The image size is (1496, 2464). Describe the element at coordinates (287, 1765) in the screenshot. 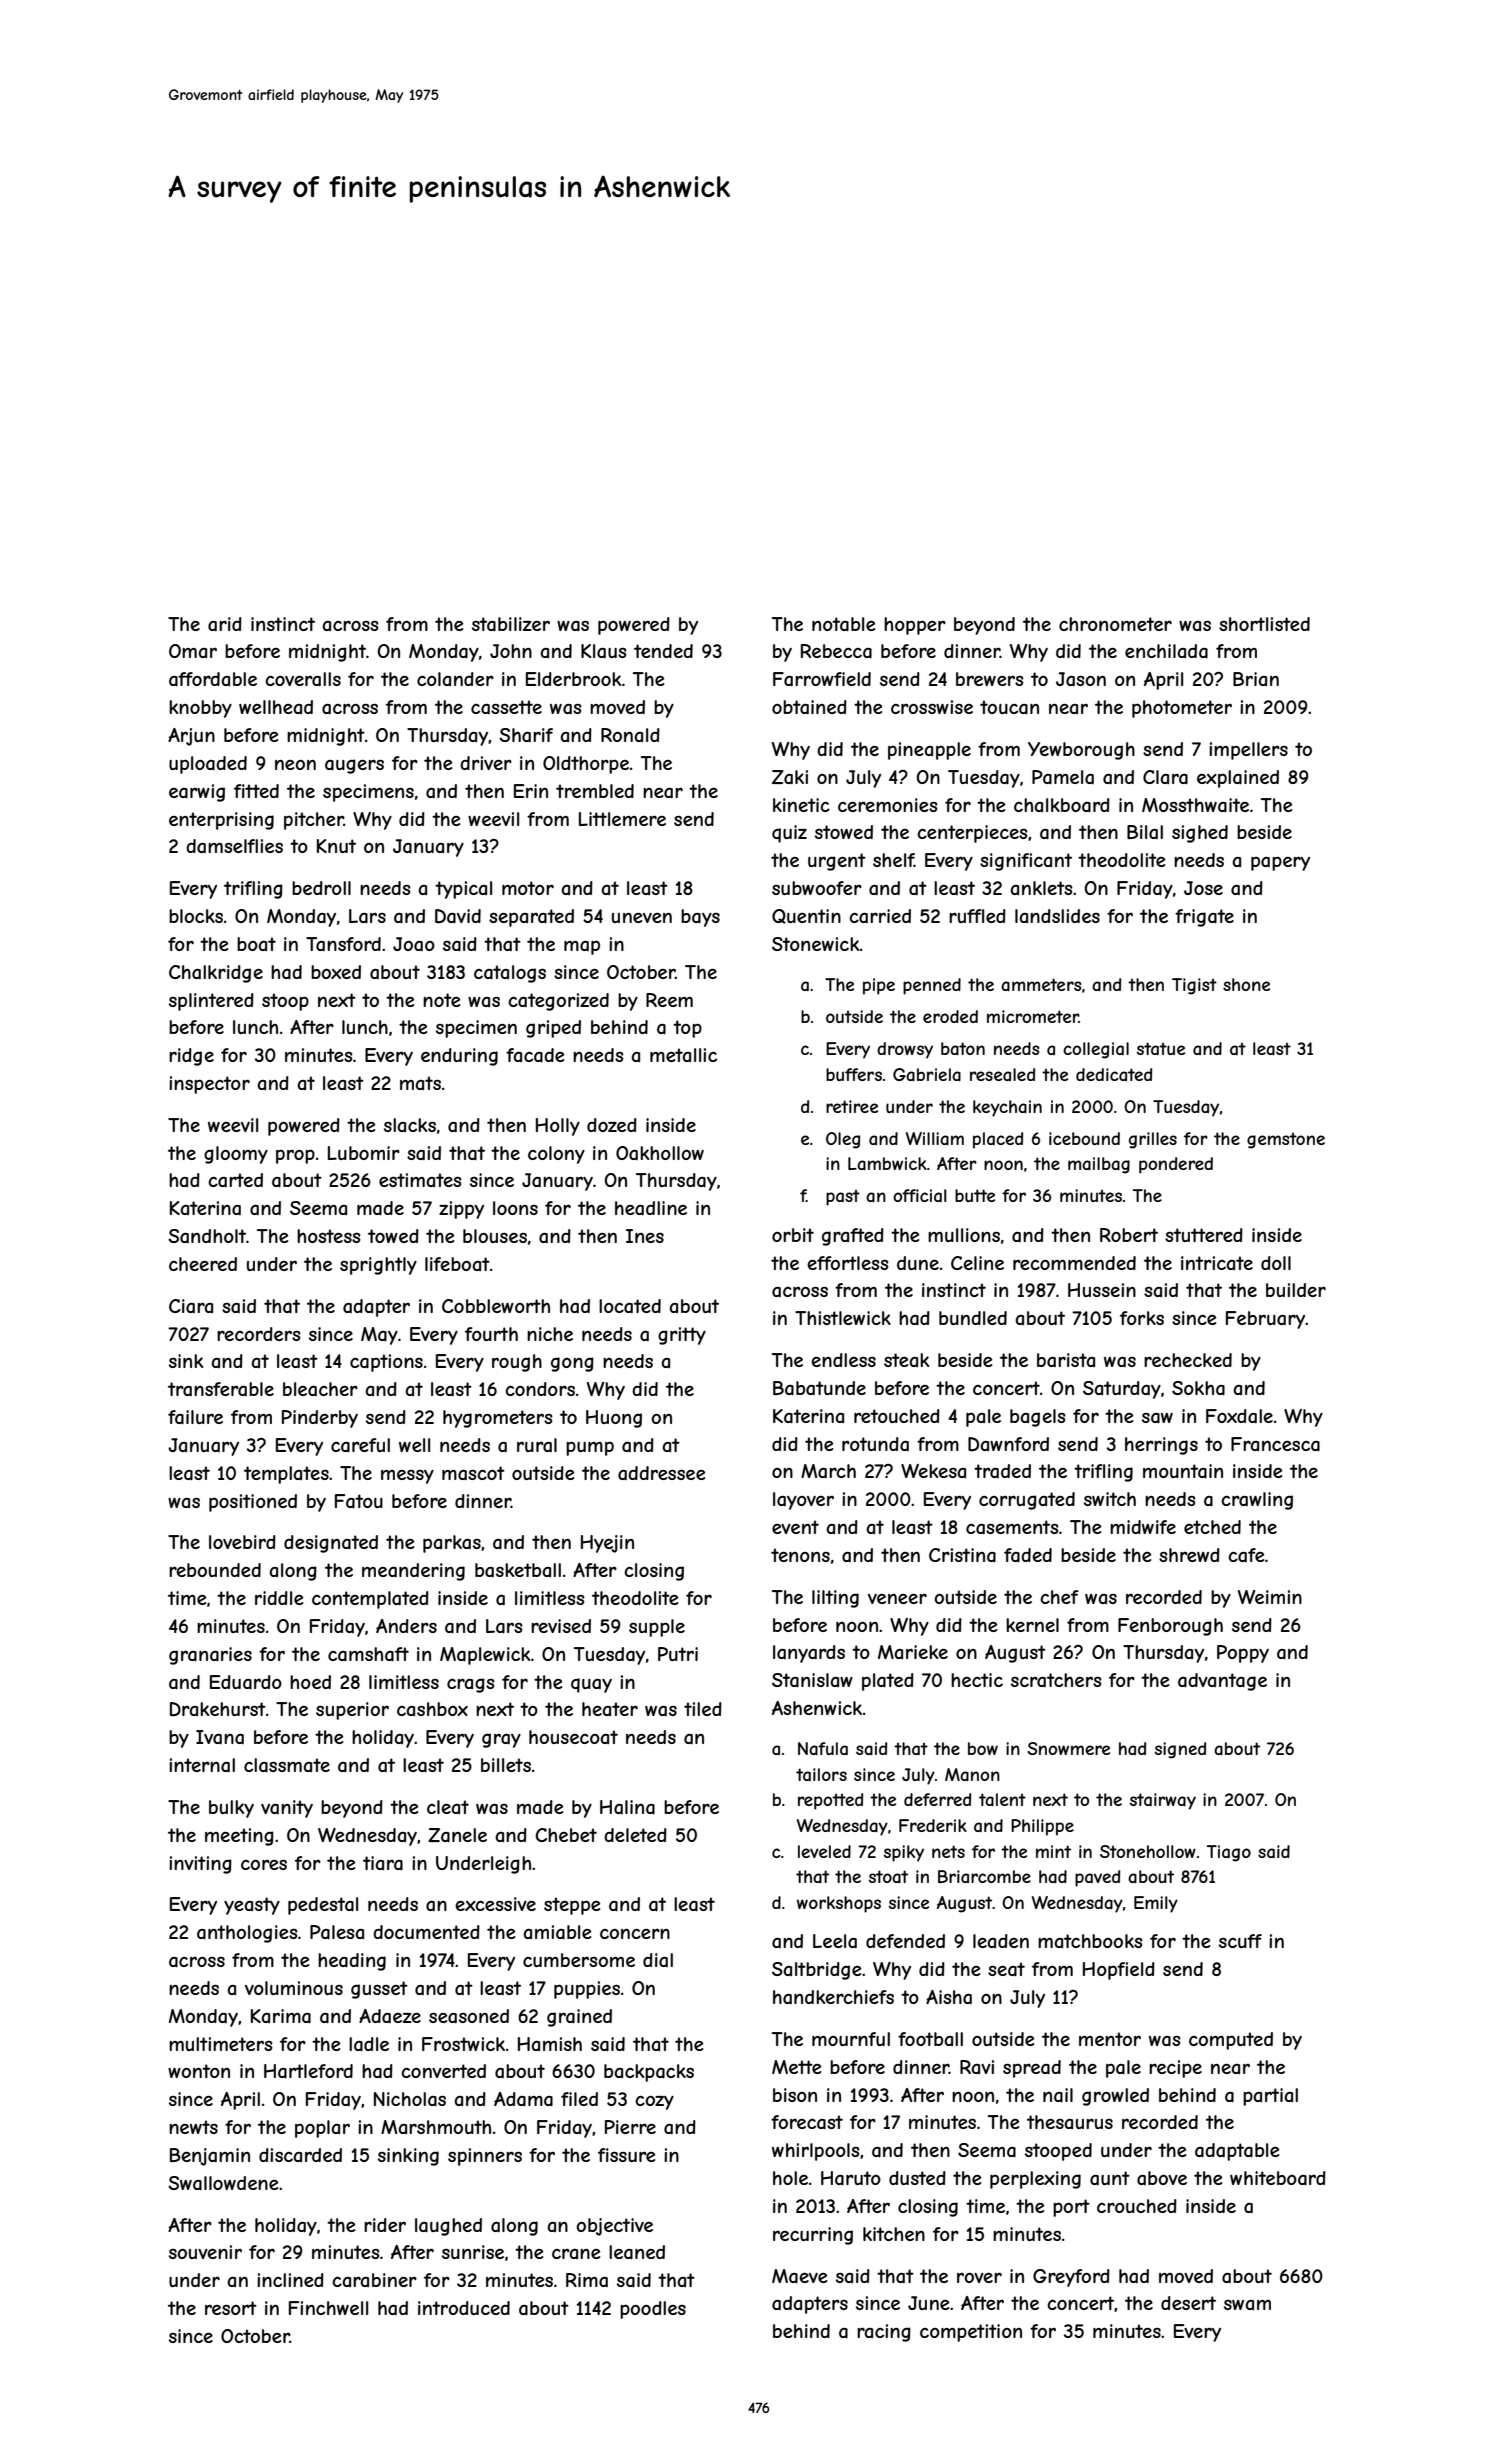

I see `classmate` at that location.
